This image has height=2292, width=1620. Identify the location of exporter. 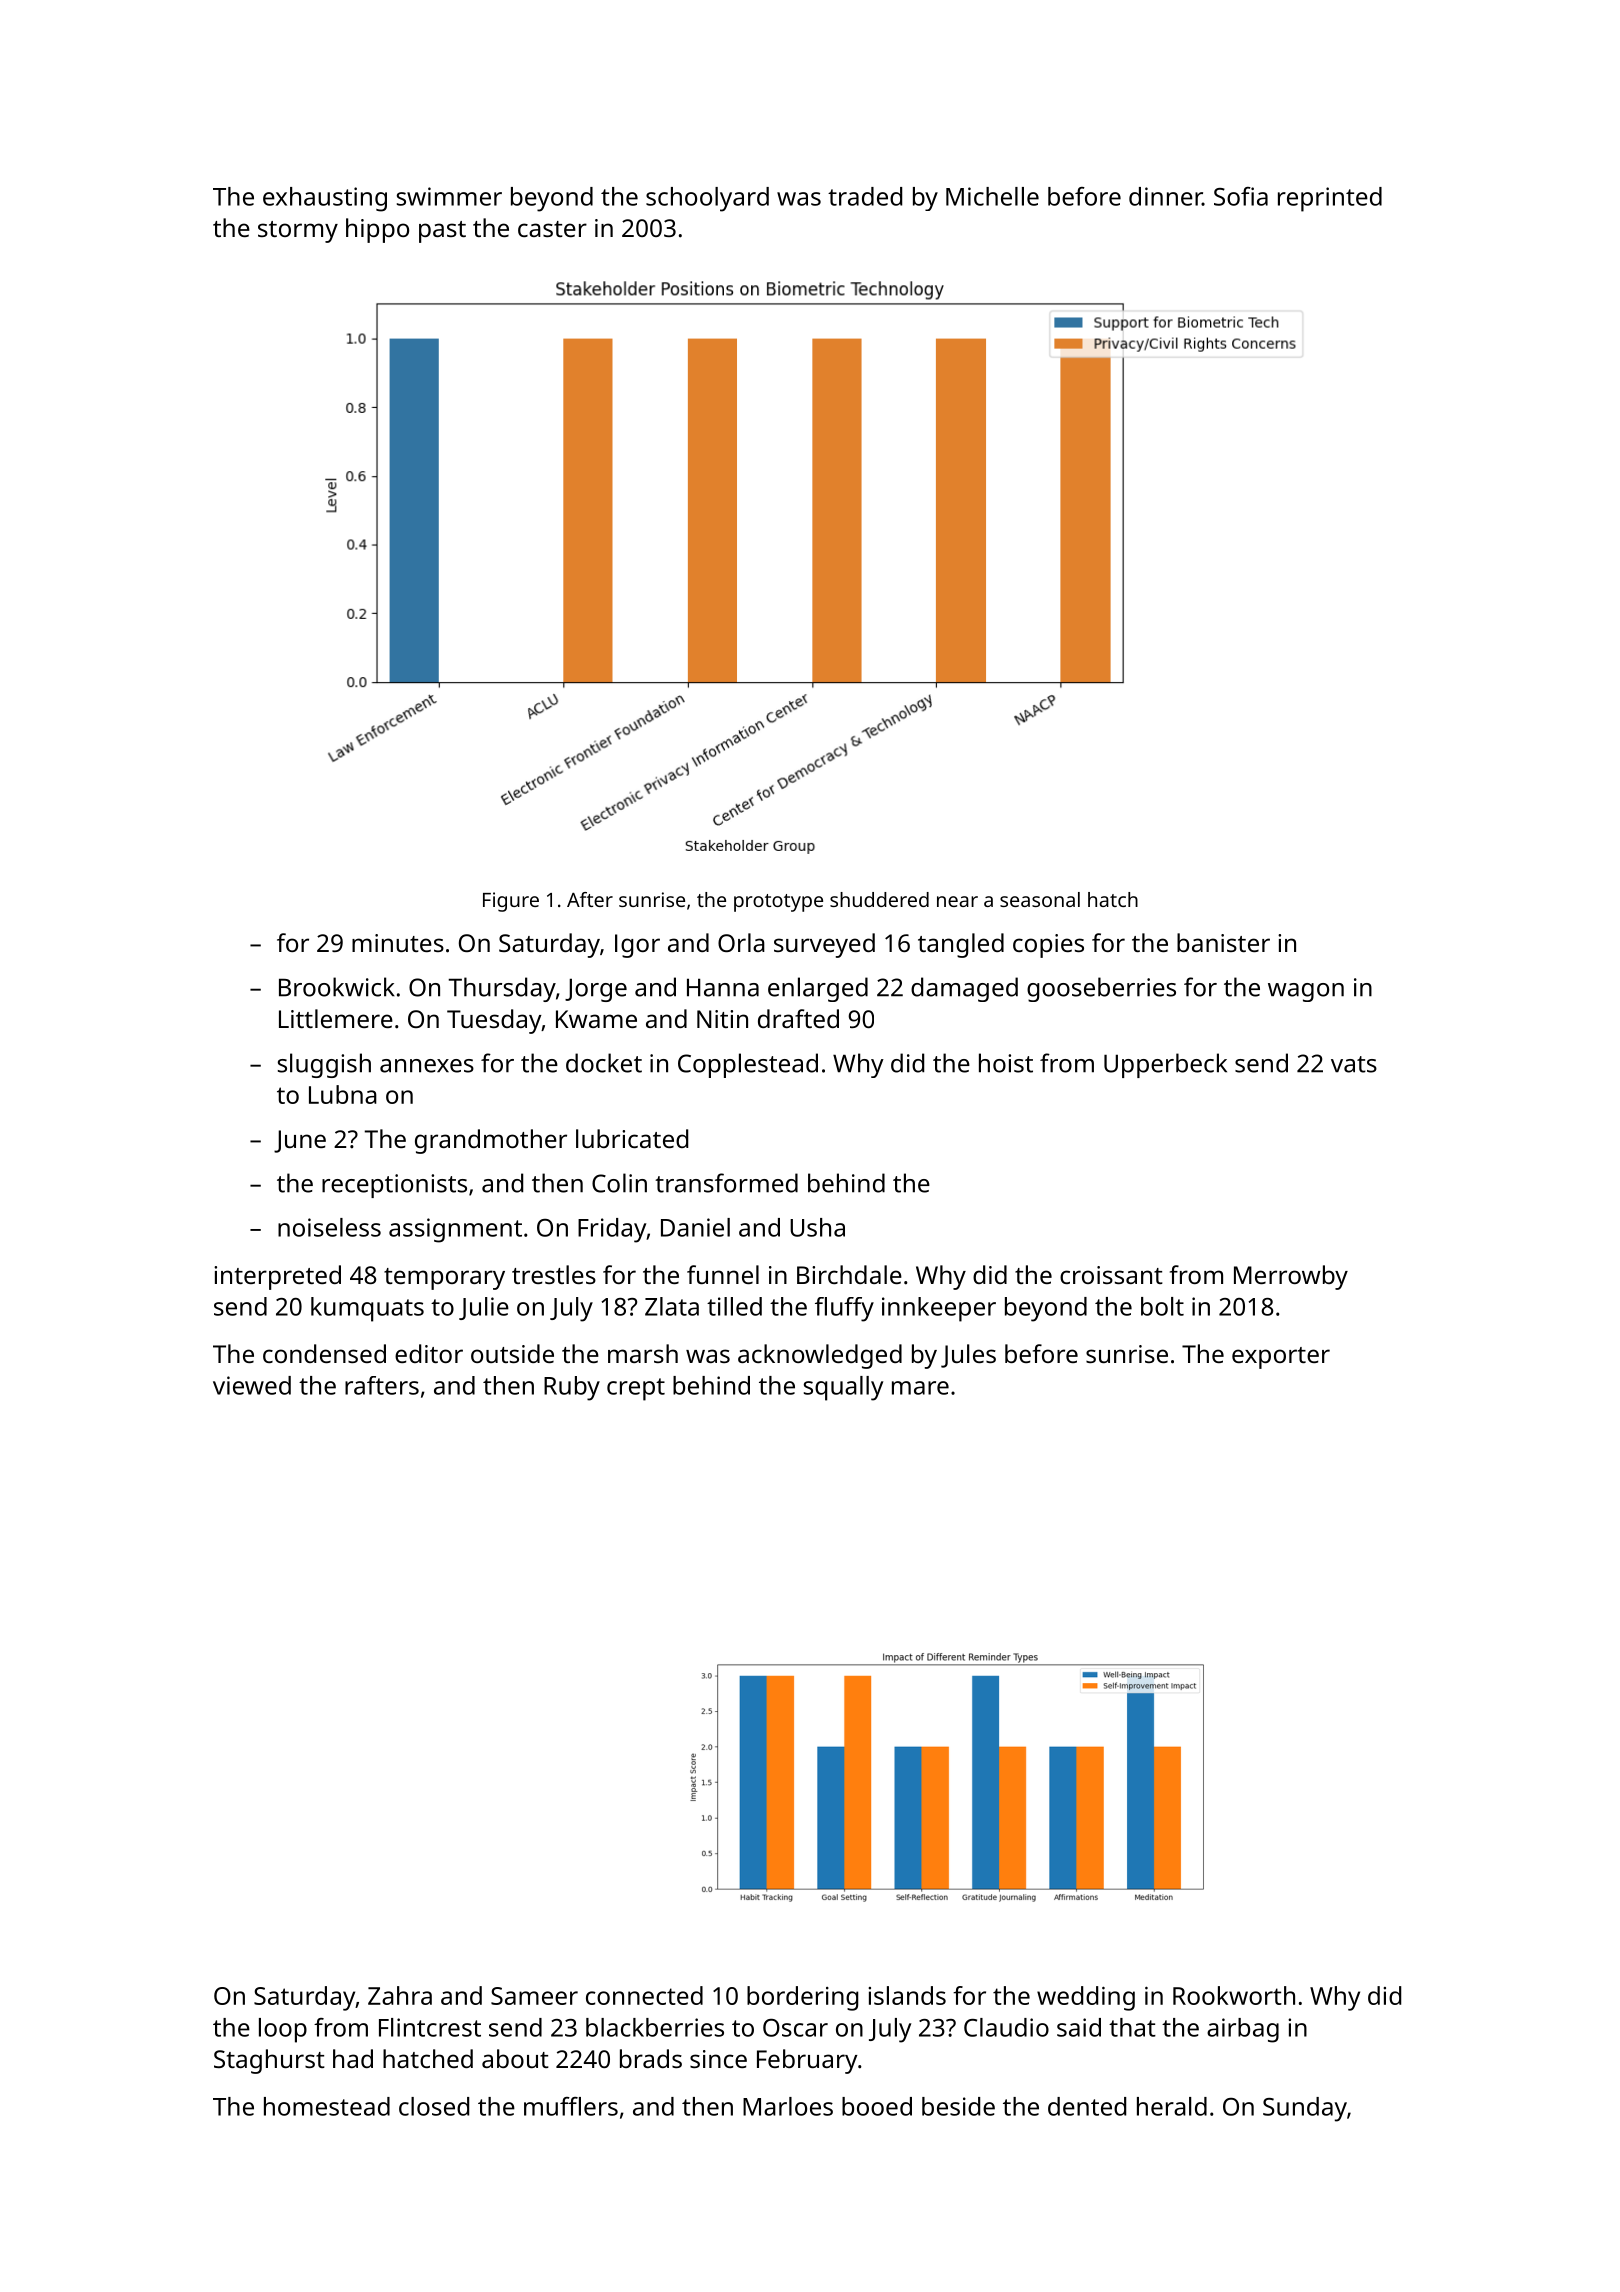
(1281, 1358).
